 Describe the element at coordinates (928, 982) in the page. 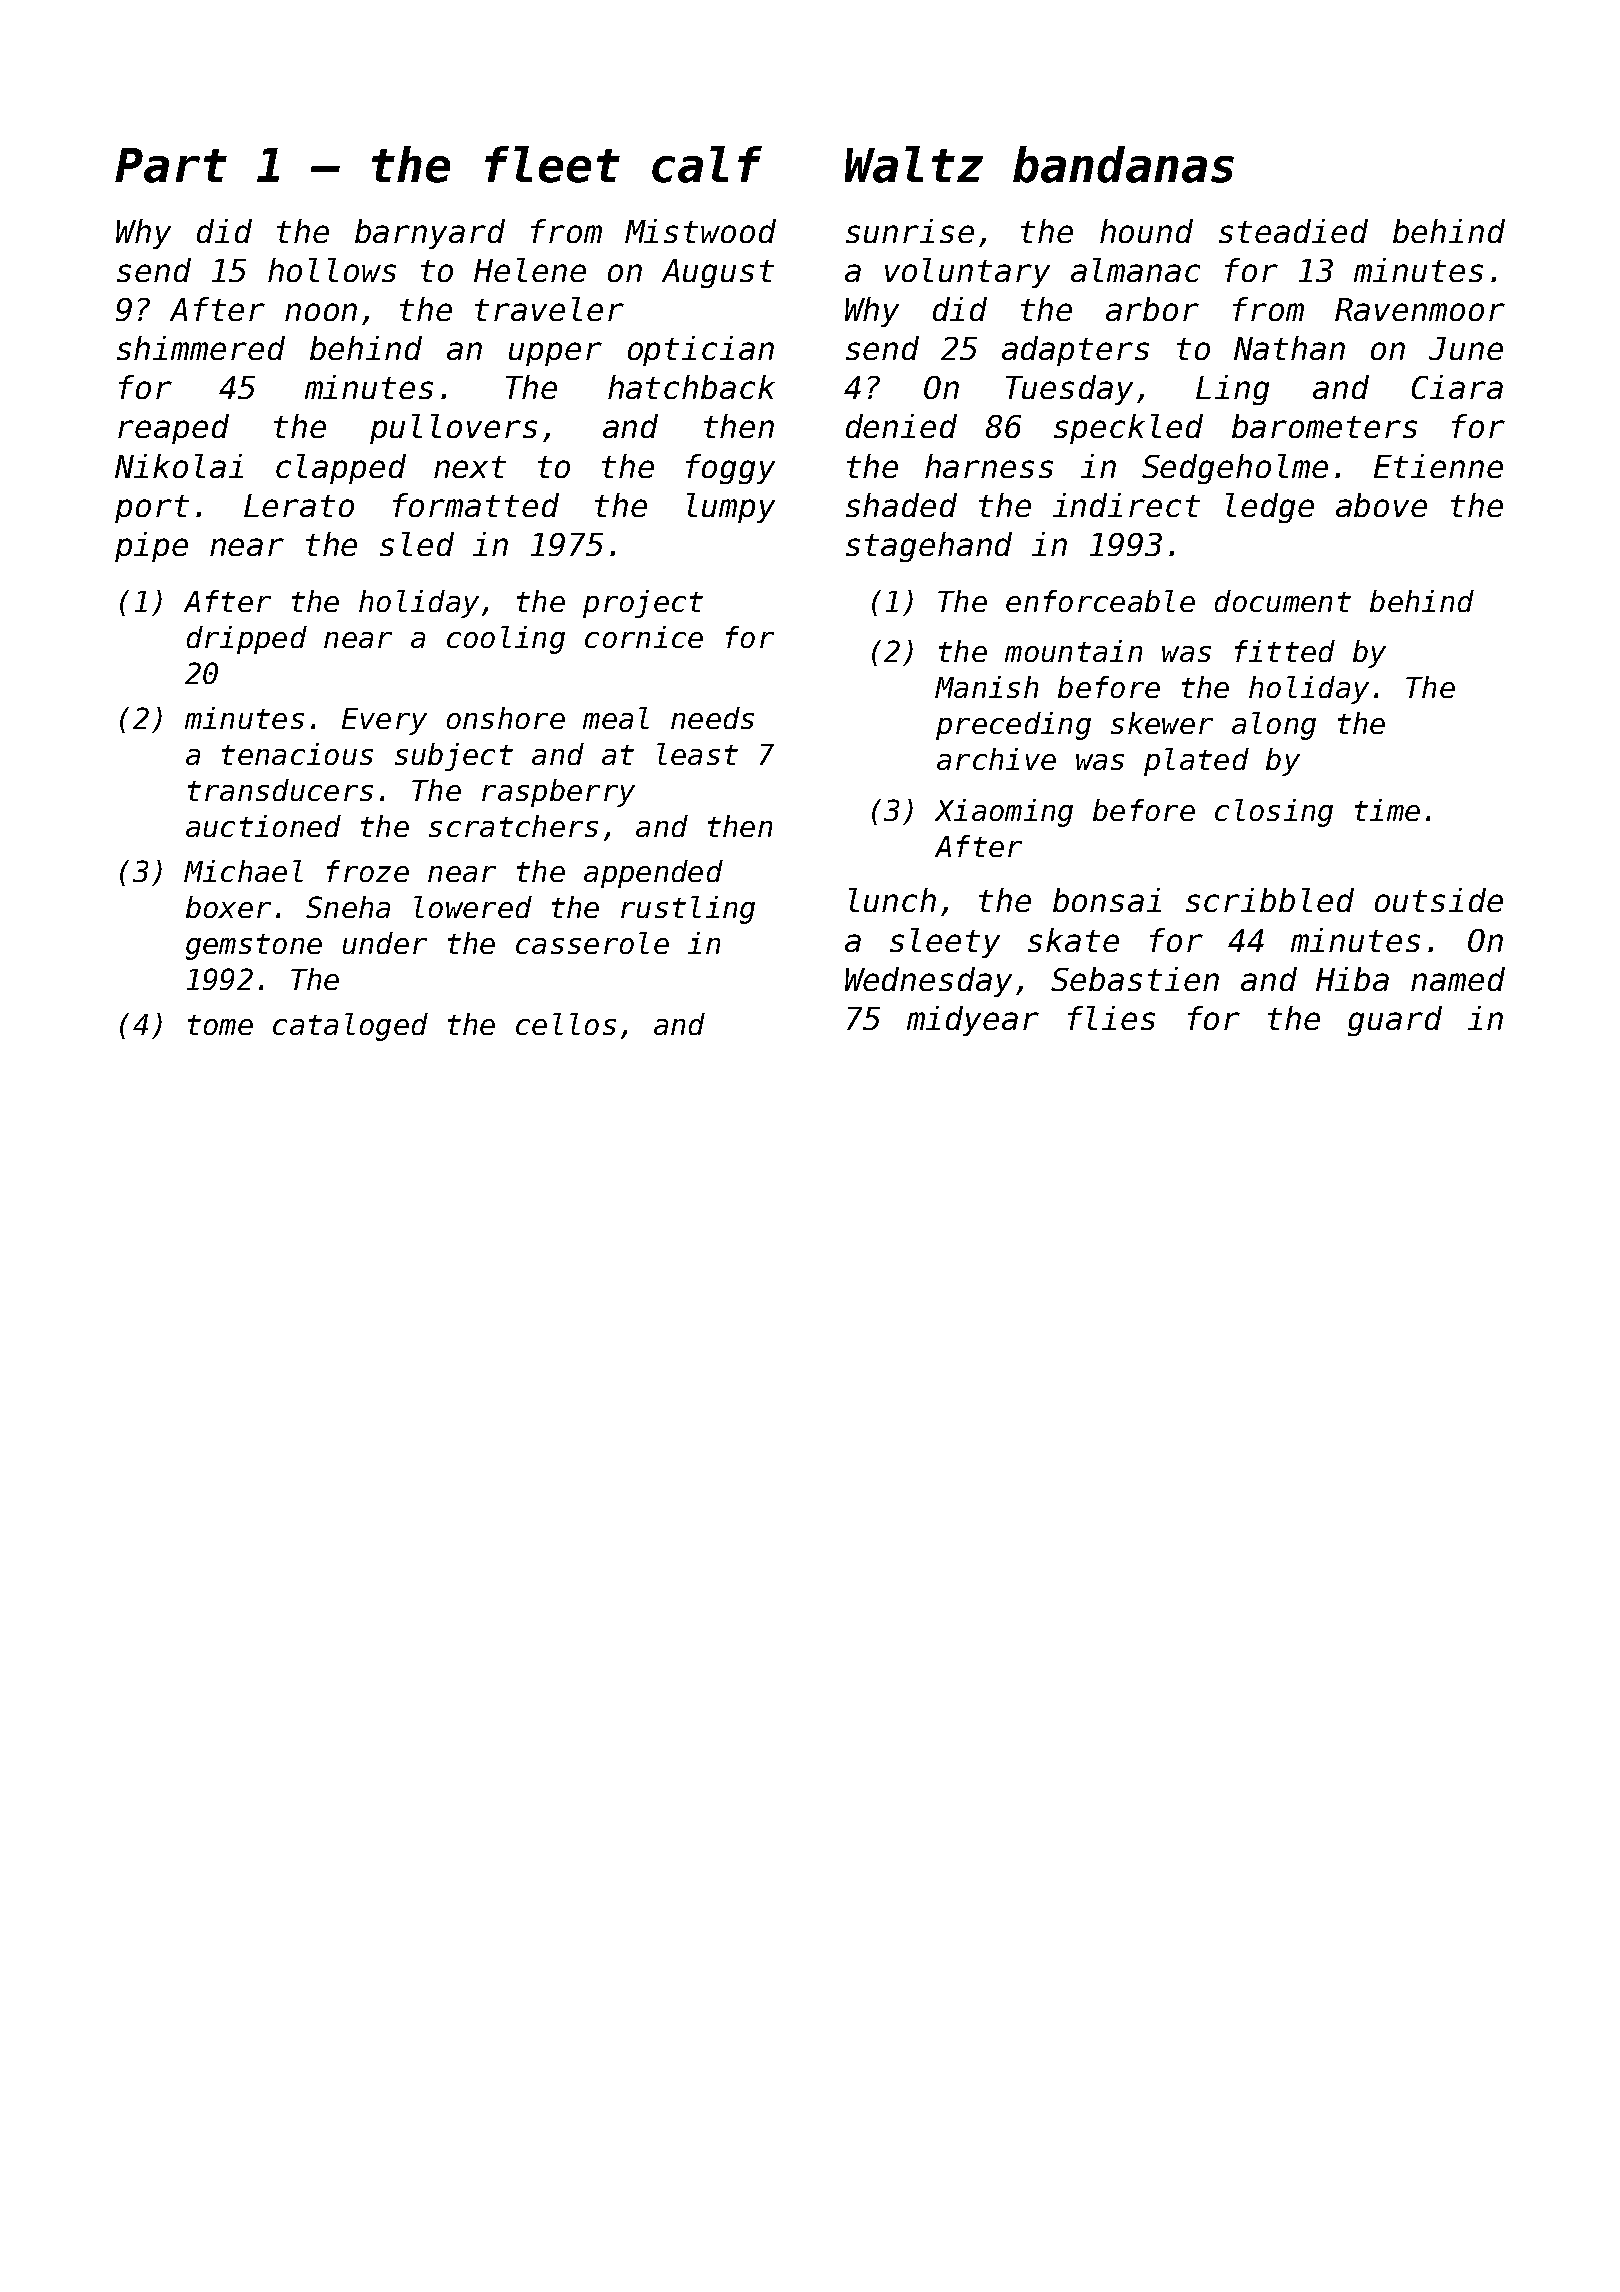

I see `Wednesday` at that location.
